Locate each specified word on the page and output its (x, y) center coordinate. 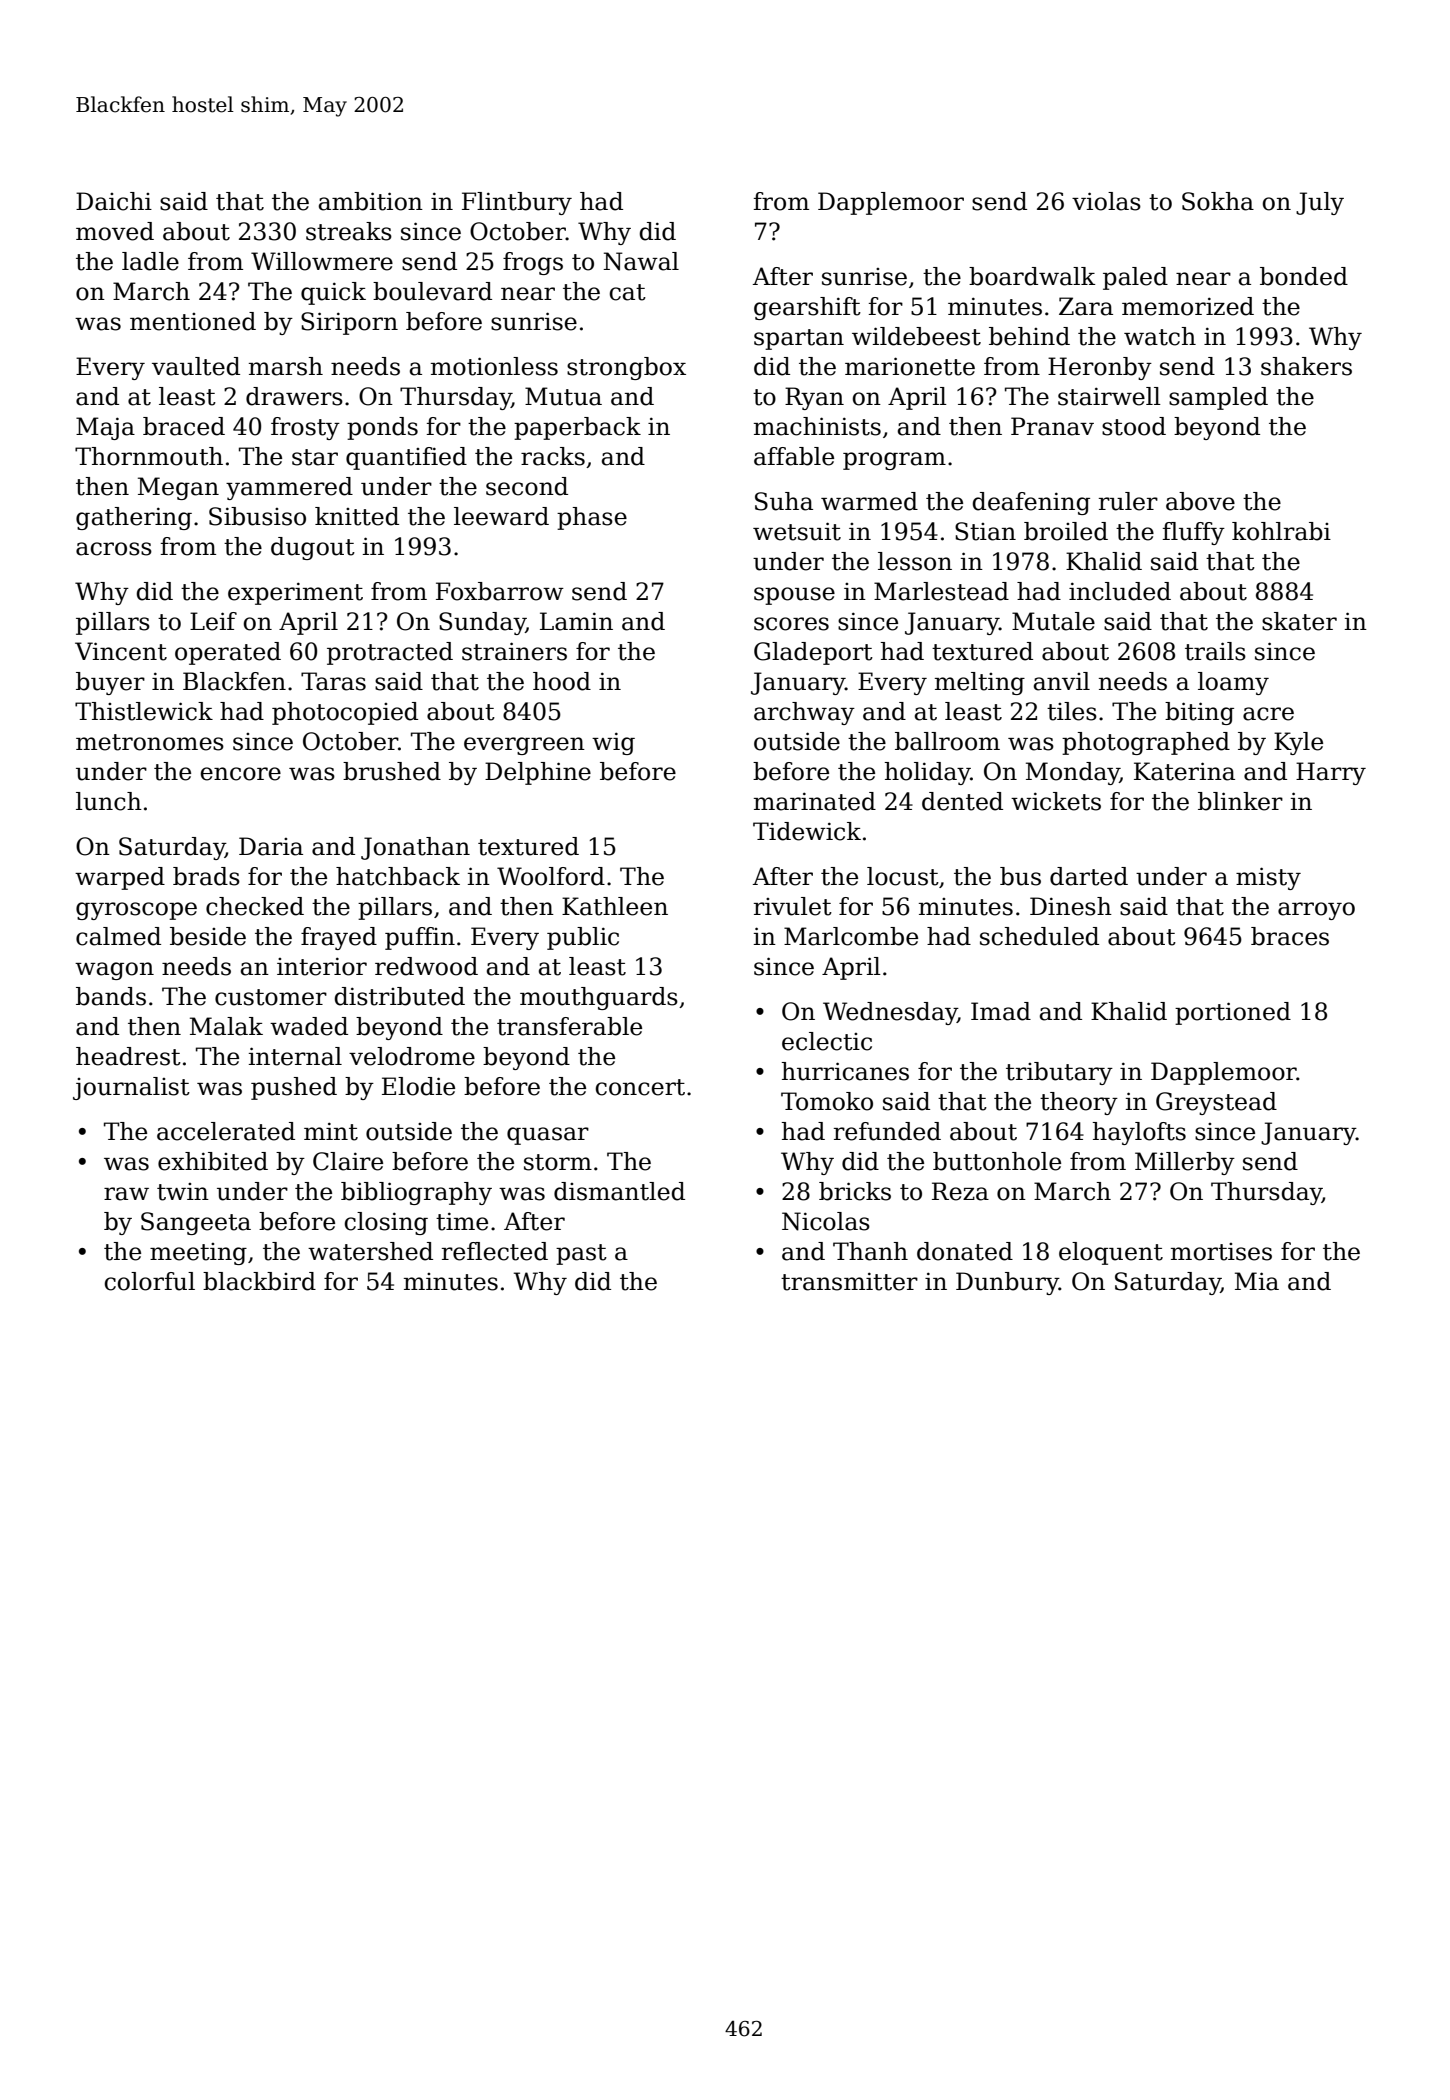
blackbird (259, 1281)
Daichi (114, 201)
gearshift (807, 308)
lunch (109, 801)
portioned (1233, 1013)
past (581, 1254)
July (1320, 203)
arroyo (1316, 911)
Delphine (538, 773)
